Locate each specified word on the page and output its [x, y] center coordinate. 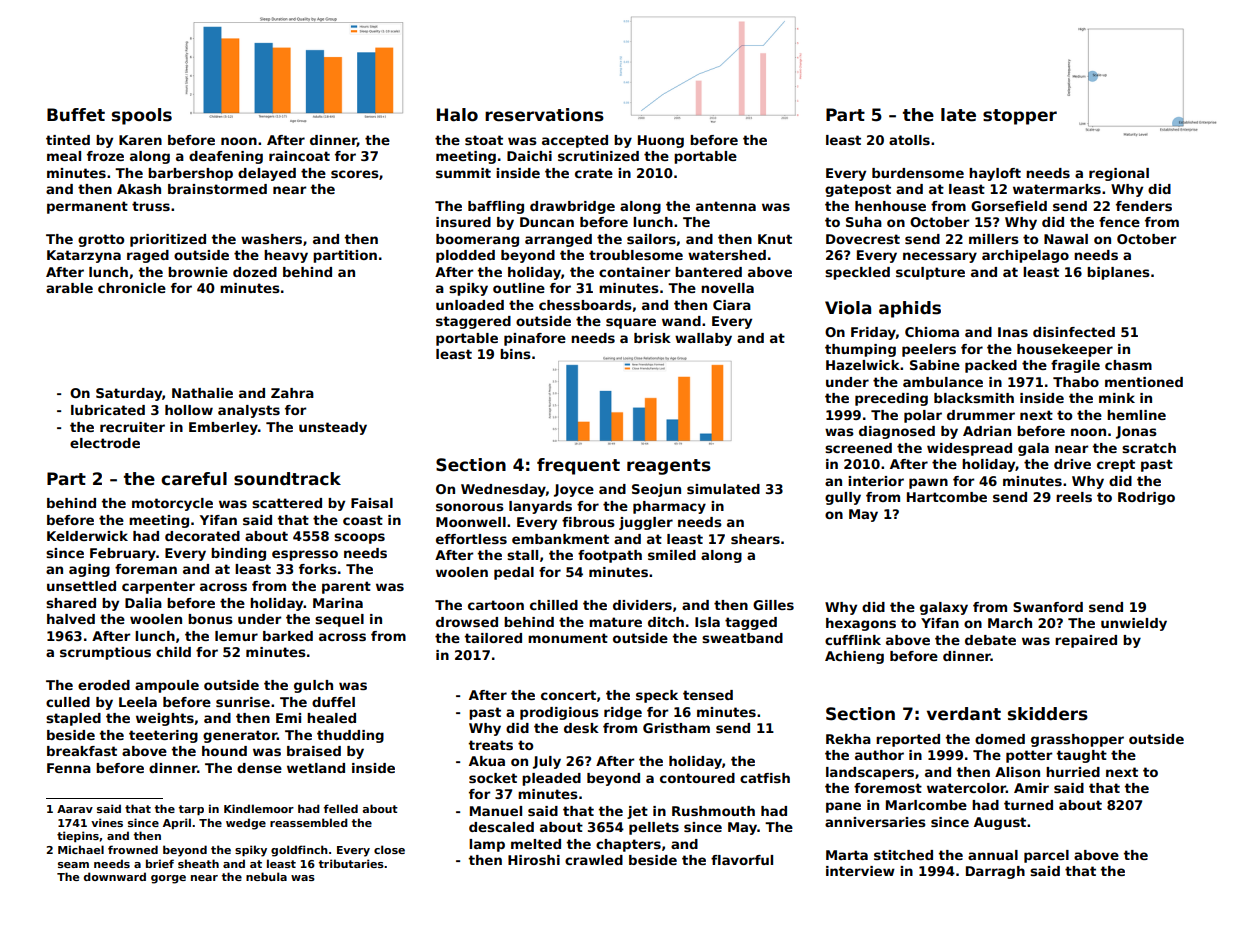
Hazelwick [863, 365]
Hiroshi [534, 860]
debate [990, 640]
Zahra [292, 393]
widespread [969, 449]
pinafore [535, 339]
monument [568, 638]
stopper [1020, 117]
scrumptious [105, 653]
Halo [457, 115]
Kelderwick [87, 536]
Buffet [76, 115]
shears [755, 539]
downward [115, 876]
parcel [1046, 856]
